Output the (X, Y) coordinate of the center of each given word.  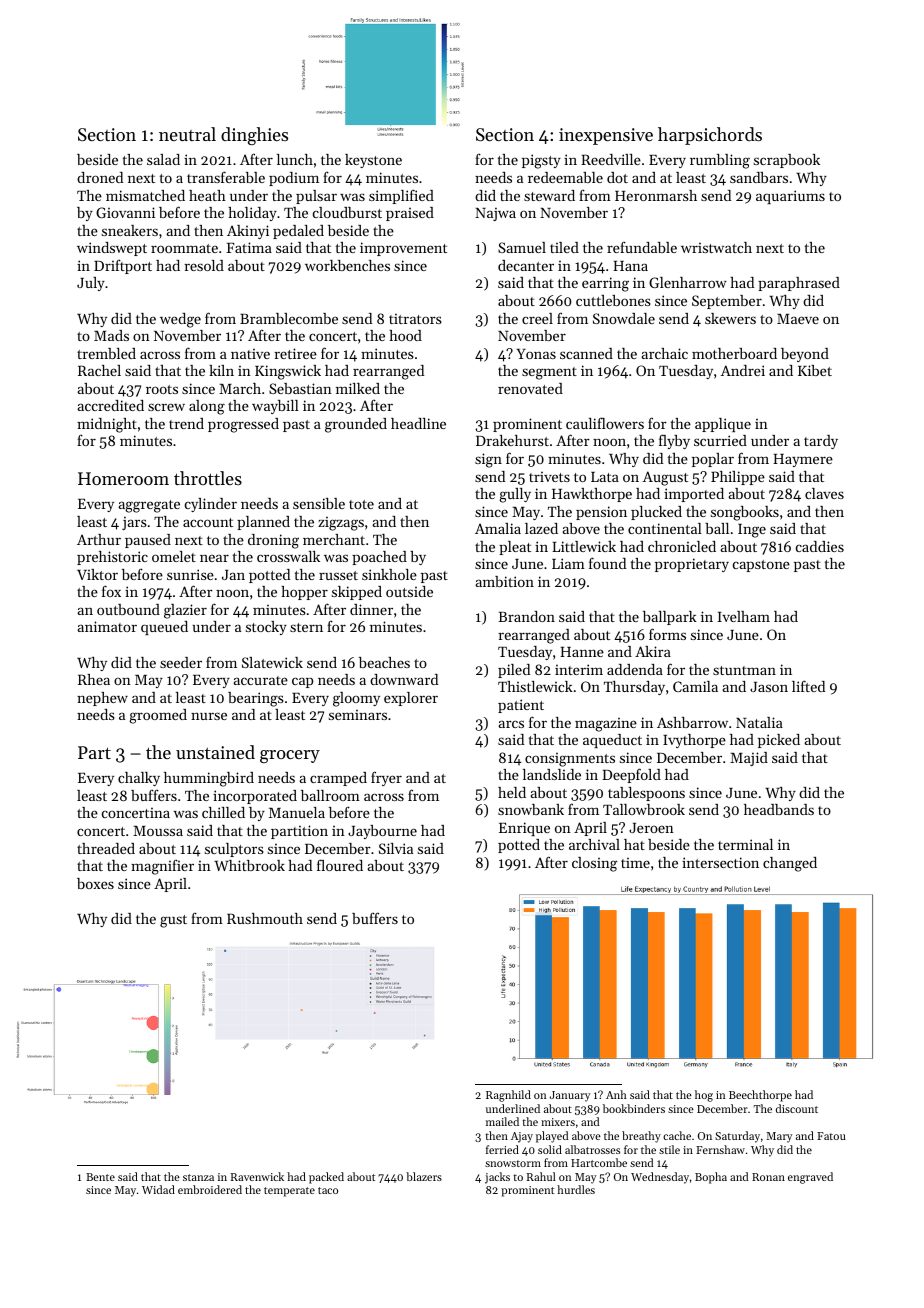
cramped (338, 779)
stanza (198, 1177)
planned (263, 523)
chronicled (682, 546)
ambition (504, 581)
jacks (497, 1178)
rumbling (720, 161)
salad (163, 159)
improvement (403, 249)
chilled (223, 812)
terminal (745, 844)
